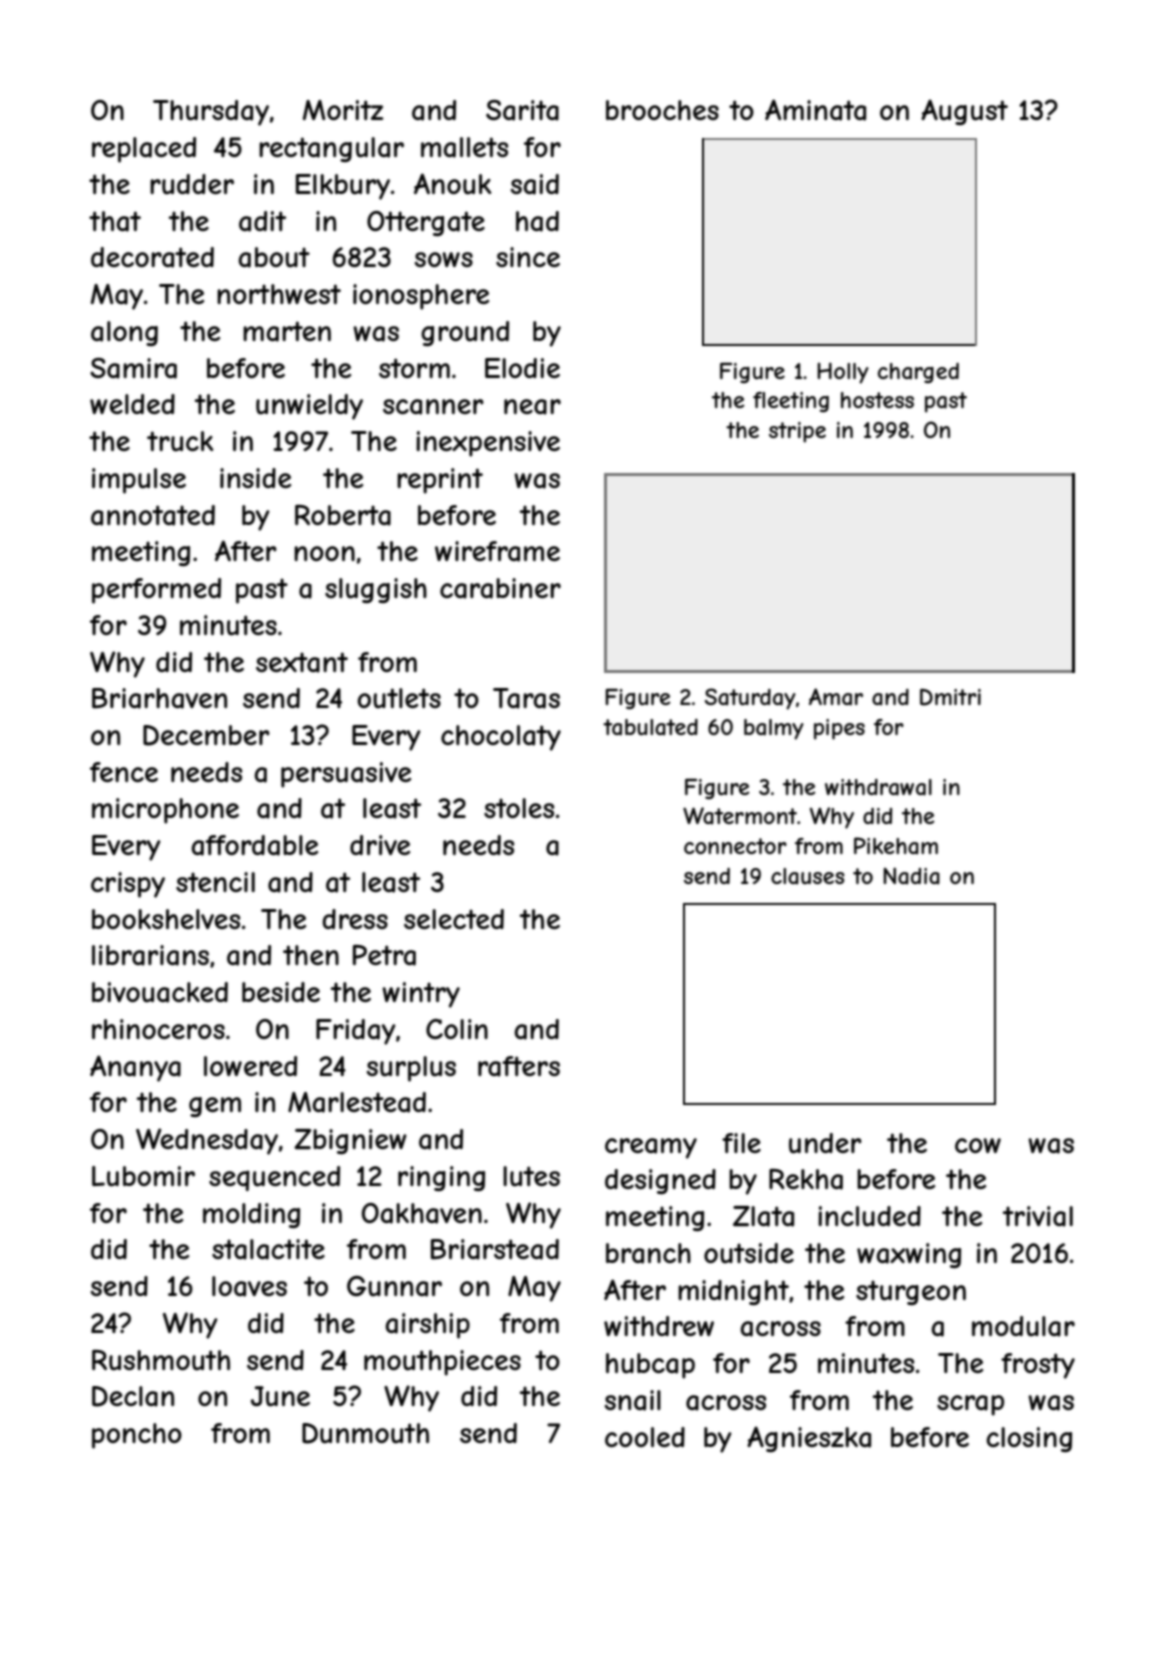  Describe the element at coordinates (311, 955) in the screenshot. I see `then` at that location.
